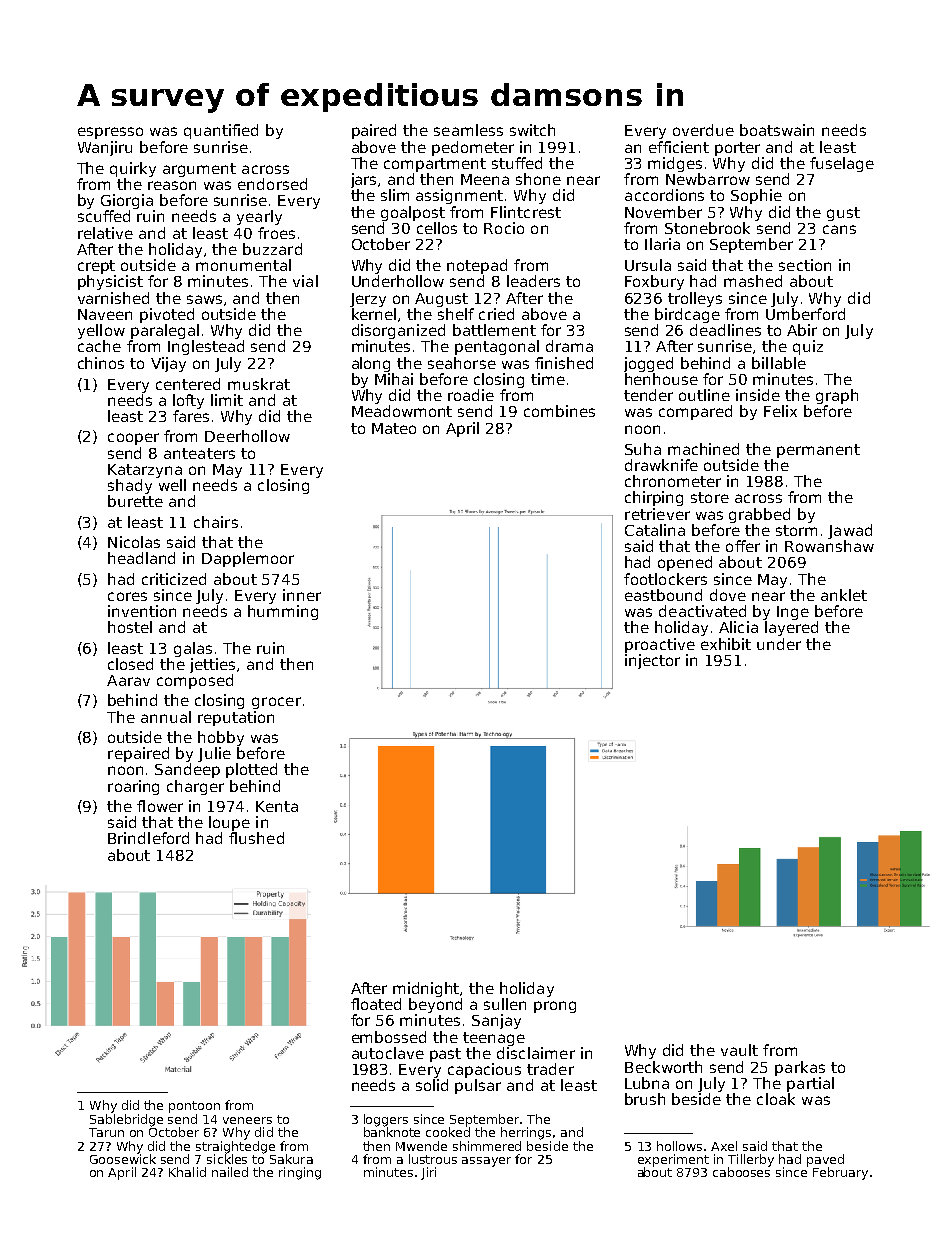 The height and width of the page is (1233, 952). Describe the element at coordinates (435, 165) in the page. I see `compartment` at that location.
